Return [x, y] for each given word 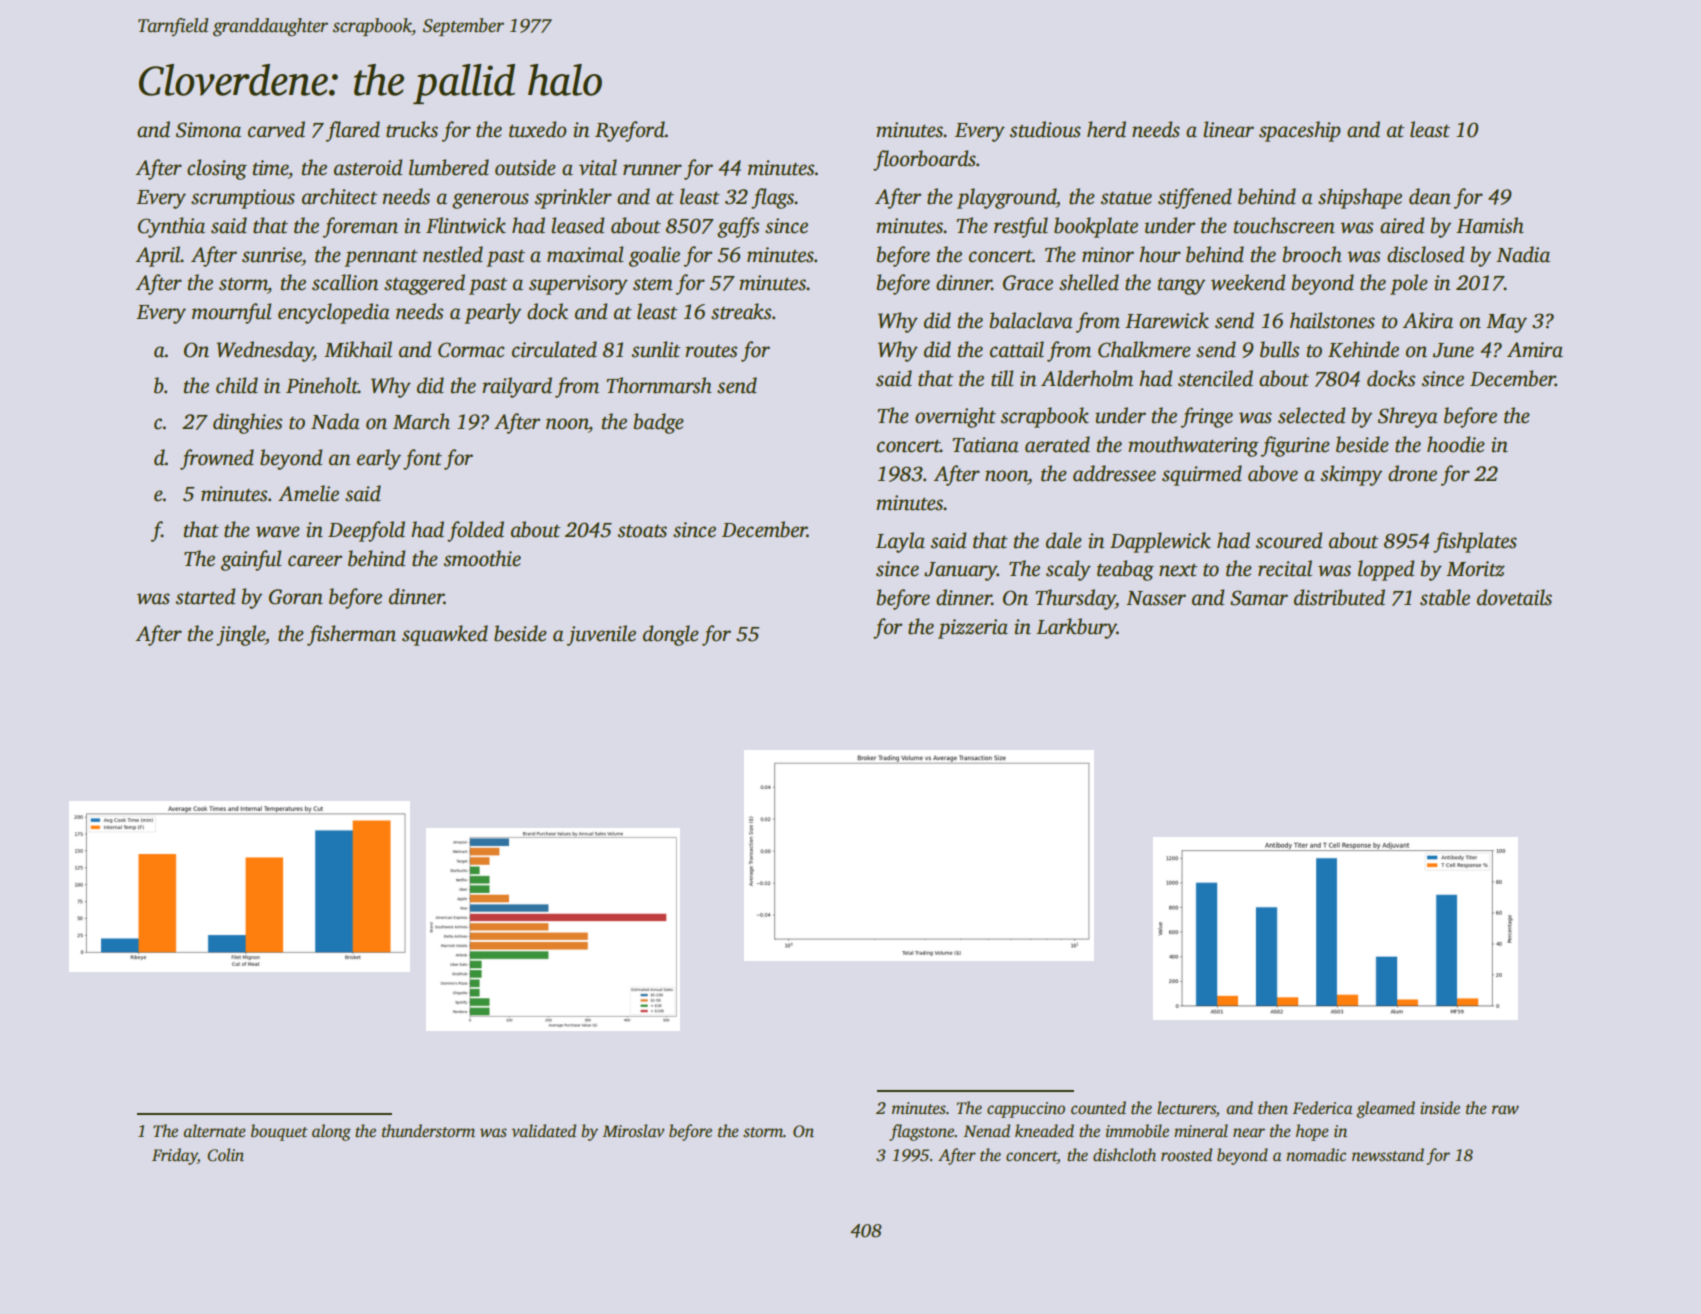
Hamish [1490, 225]
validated [543, 1131]
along [331, 1132]
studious [1045, 129]
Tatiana [985, 445]
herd [1106, 129]
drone [1412, 473]
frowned [217, 459]
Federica [1322, 1108]
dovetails [1514, 597]
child [237, 385]
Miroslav [633, 1131]
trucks [412, 129]
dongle [671, 635]
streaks [741, 311]
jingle [240, 635]
